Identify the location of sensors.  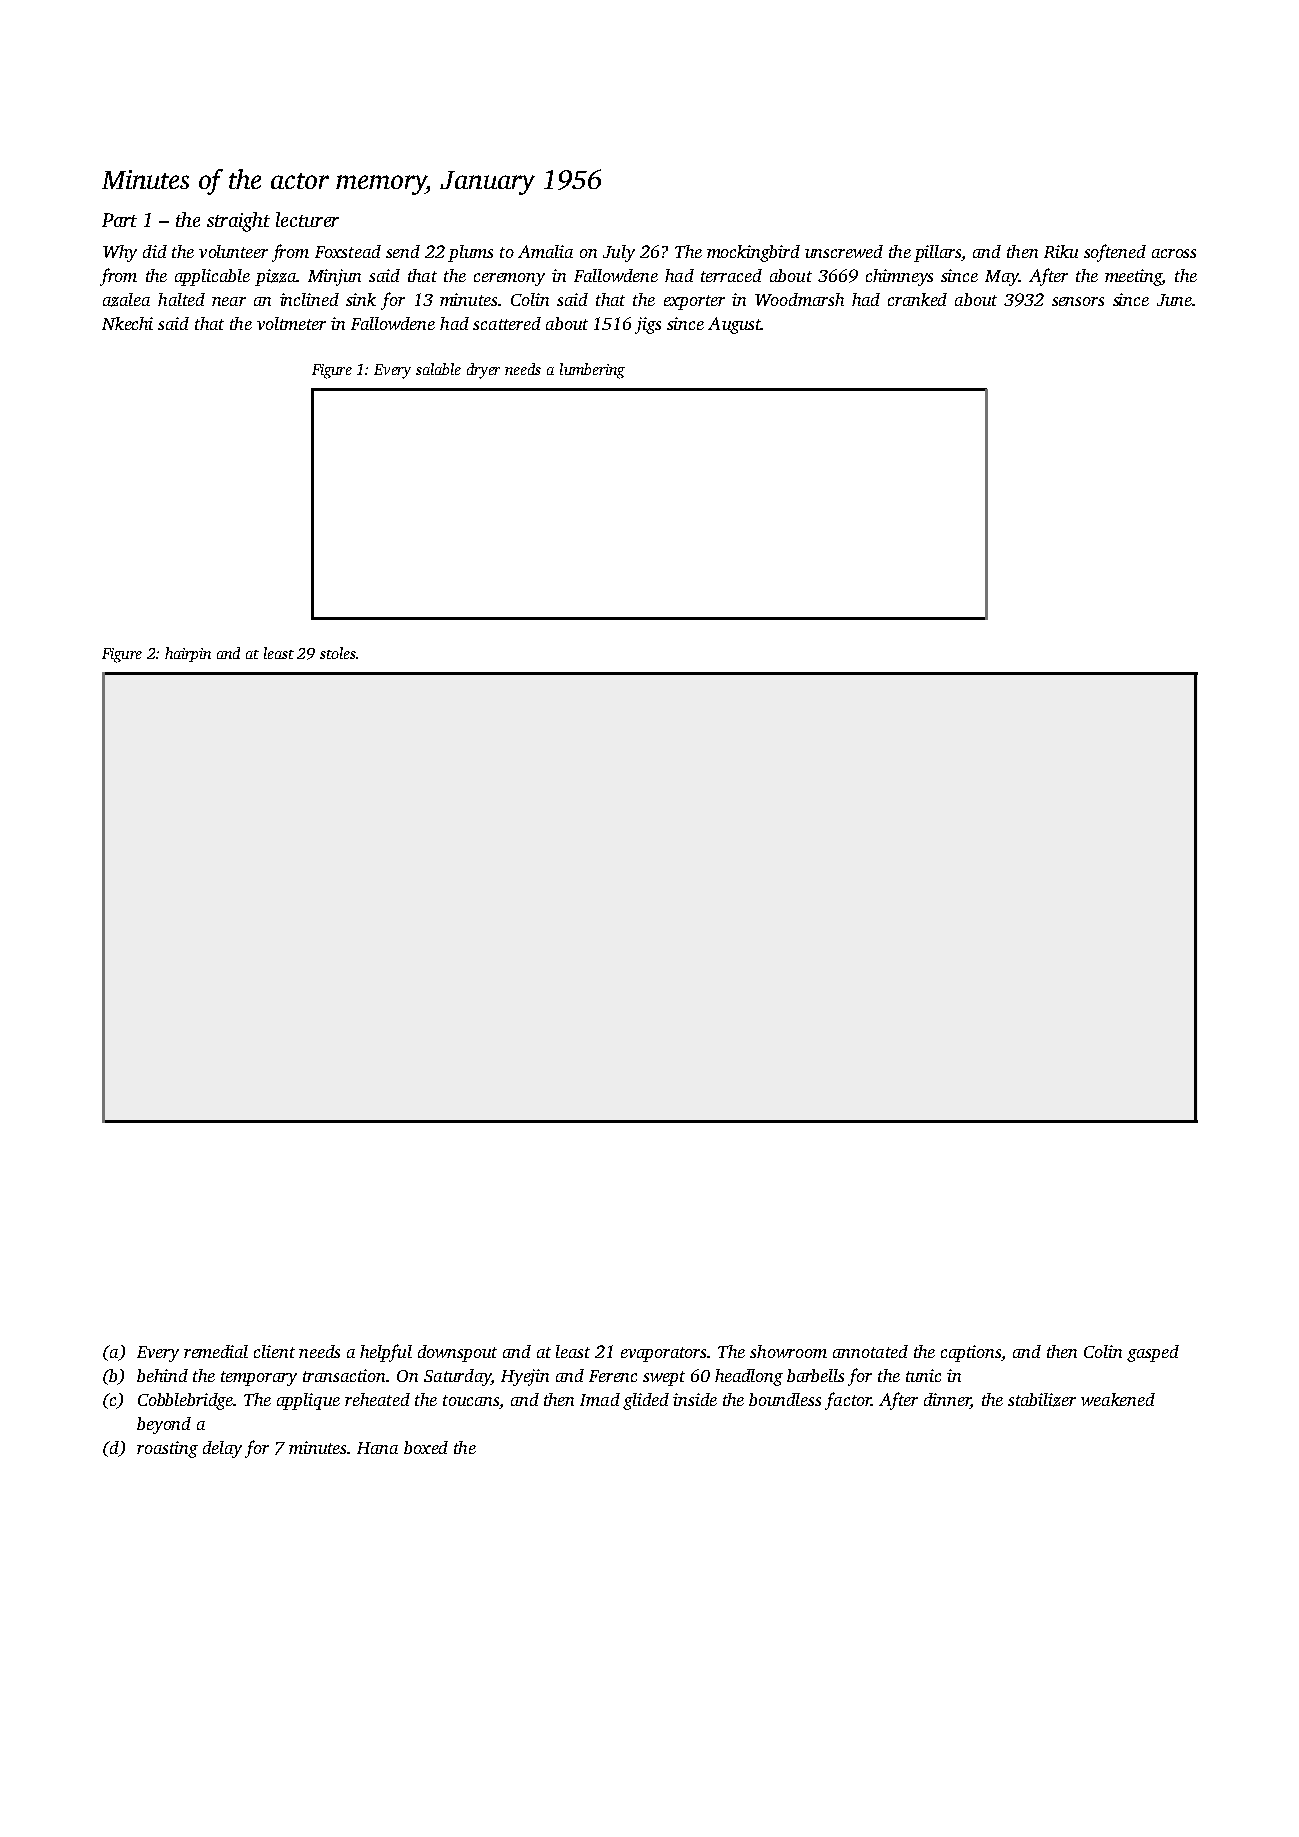
(1078, 301).
